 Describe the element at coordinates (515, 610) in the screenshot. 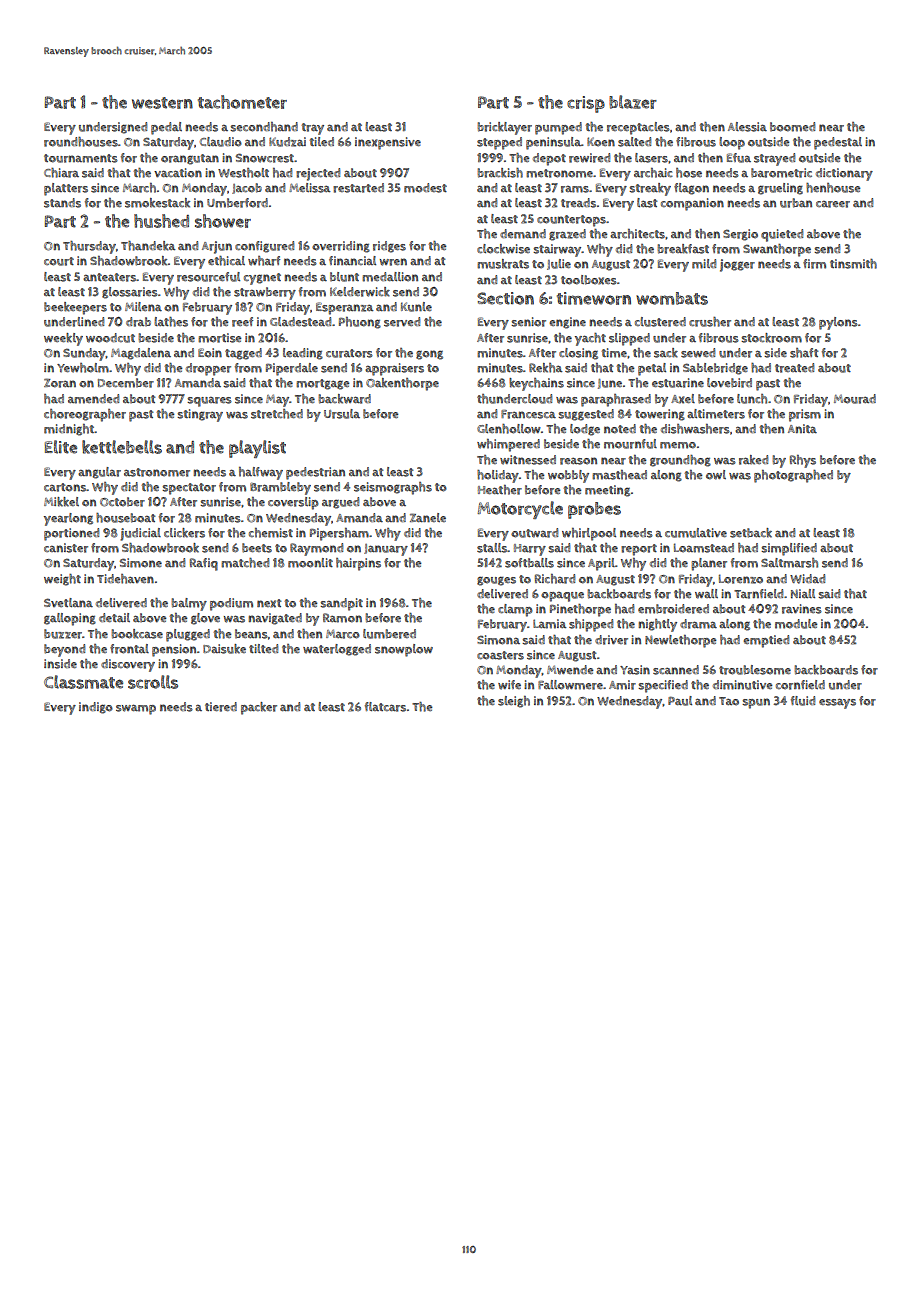

I see `clamp` at that location.
